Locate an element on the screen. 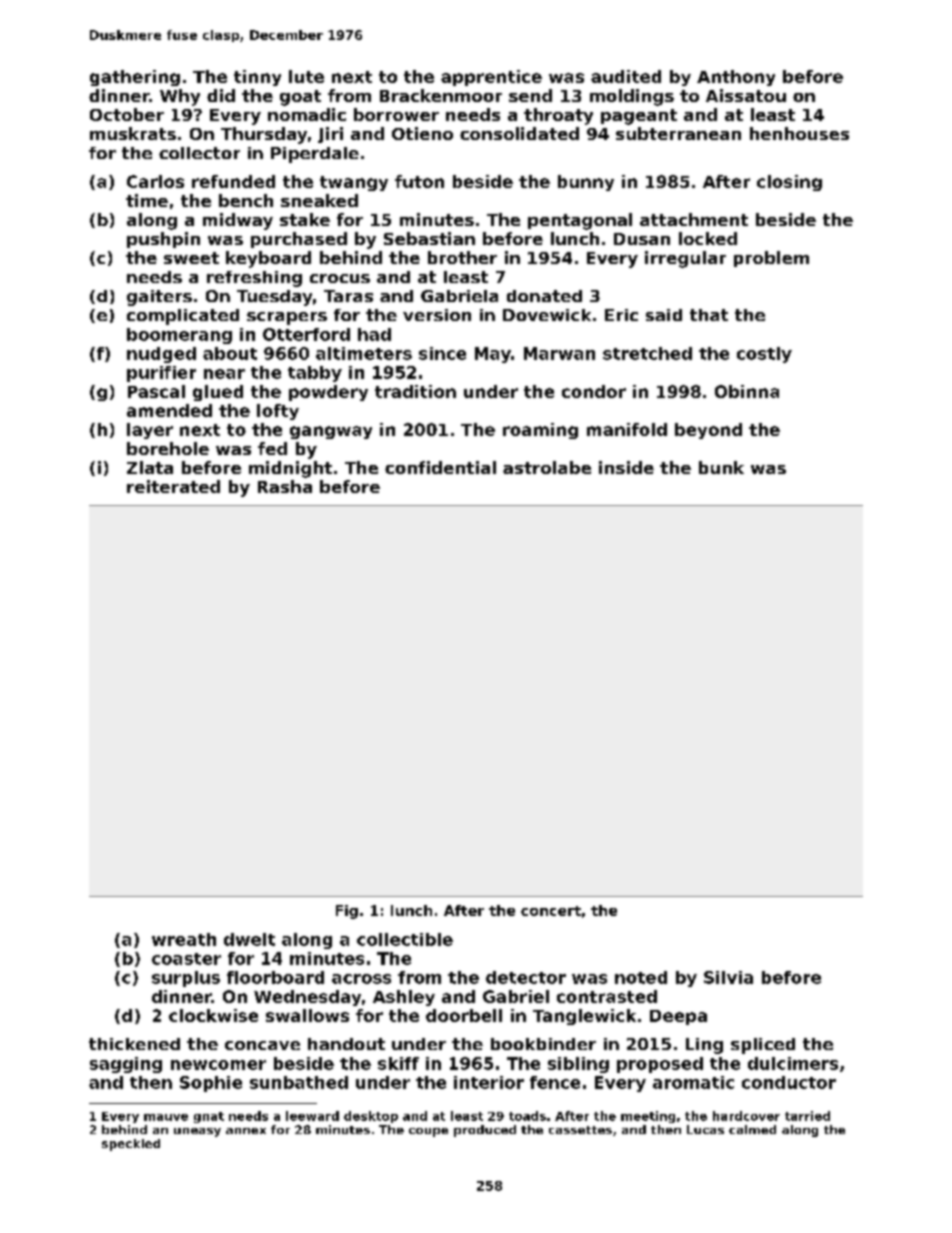 This screenshot has height=1233, width=952. muskrats is located at coordinates (133, 133).
